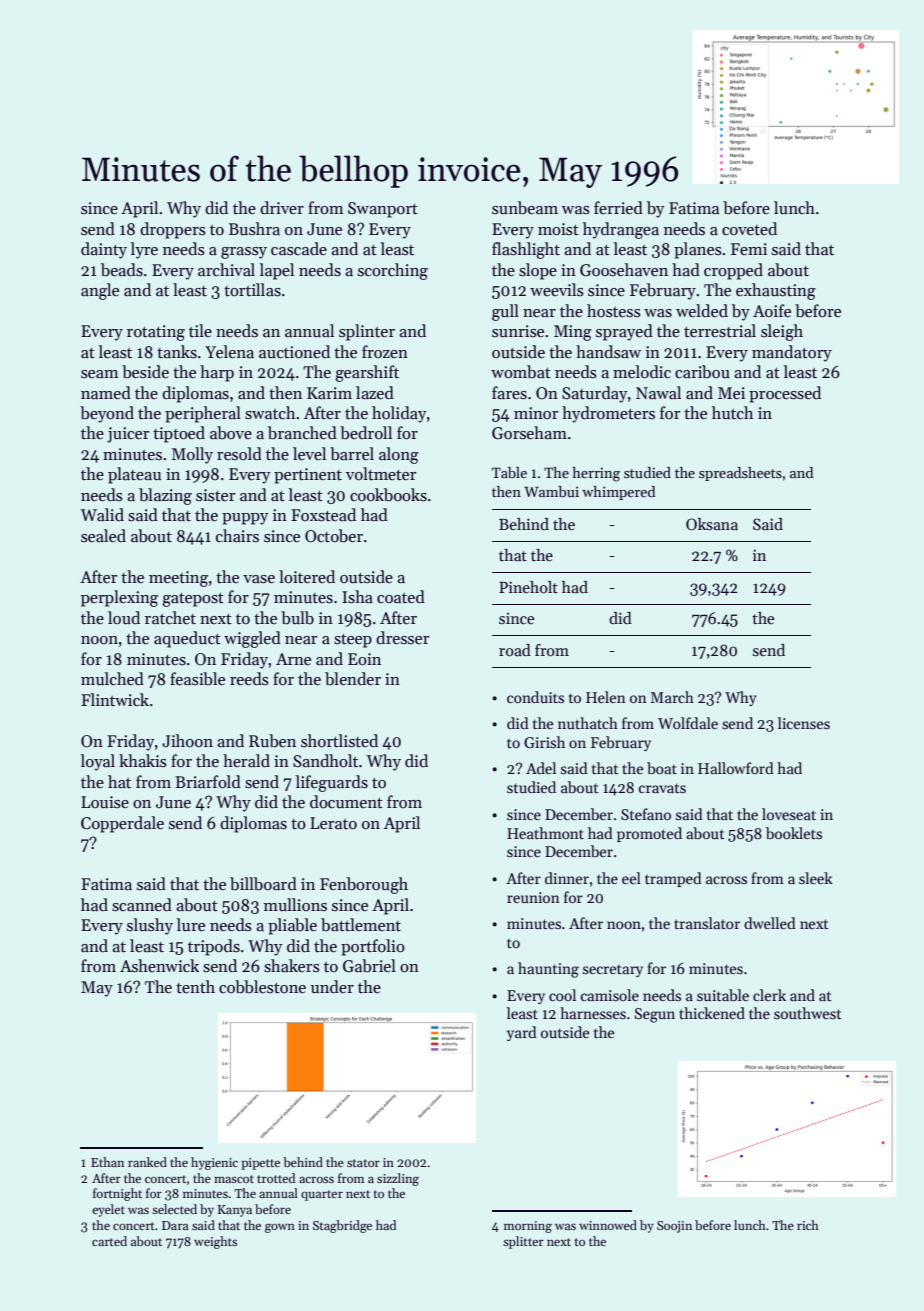 The width and height of the screenshot is (924, 1311). I want to click on thickened, so click(712, 1013).
